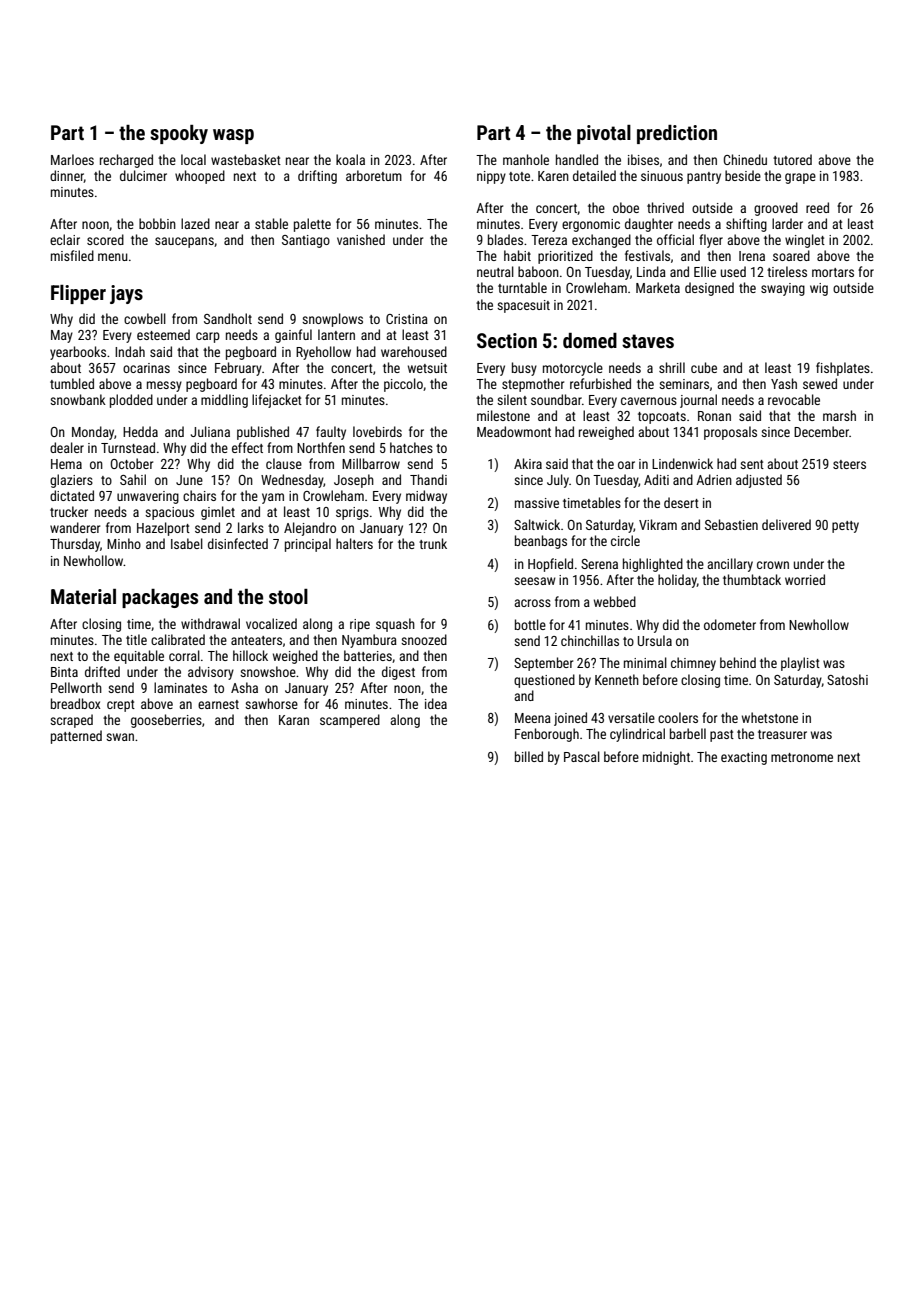 The image size is (924, 1308). What do you see at coordinates (529, 756) in the image?
I see `billed` at bounding box center [529, 756].
